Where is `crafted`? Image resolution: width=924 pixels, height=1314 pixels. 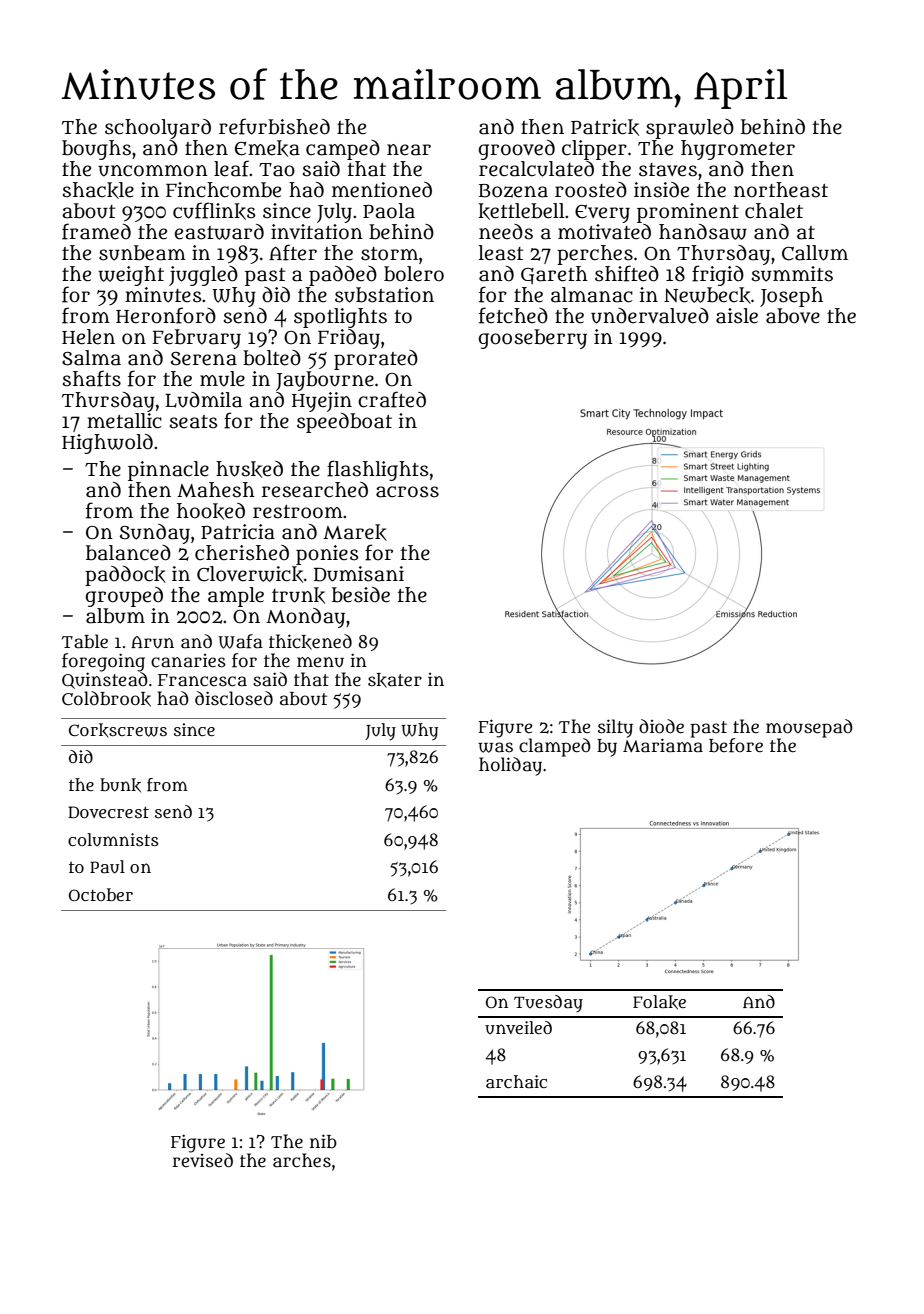 crafted is located at coordinates (392, 399).
